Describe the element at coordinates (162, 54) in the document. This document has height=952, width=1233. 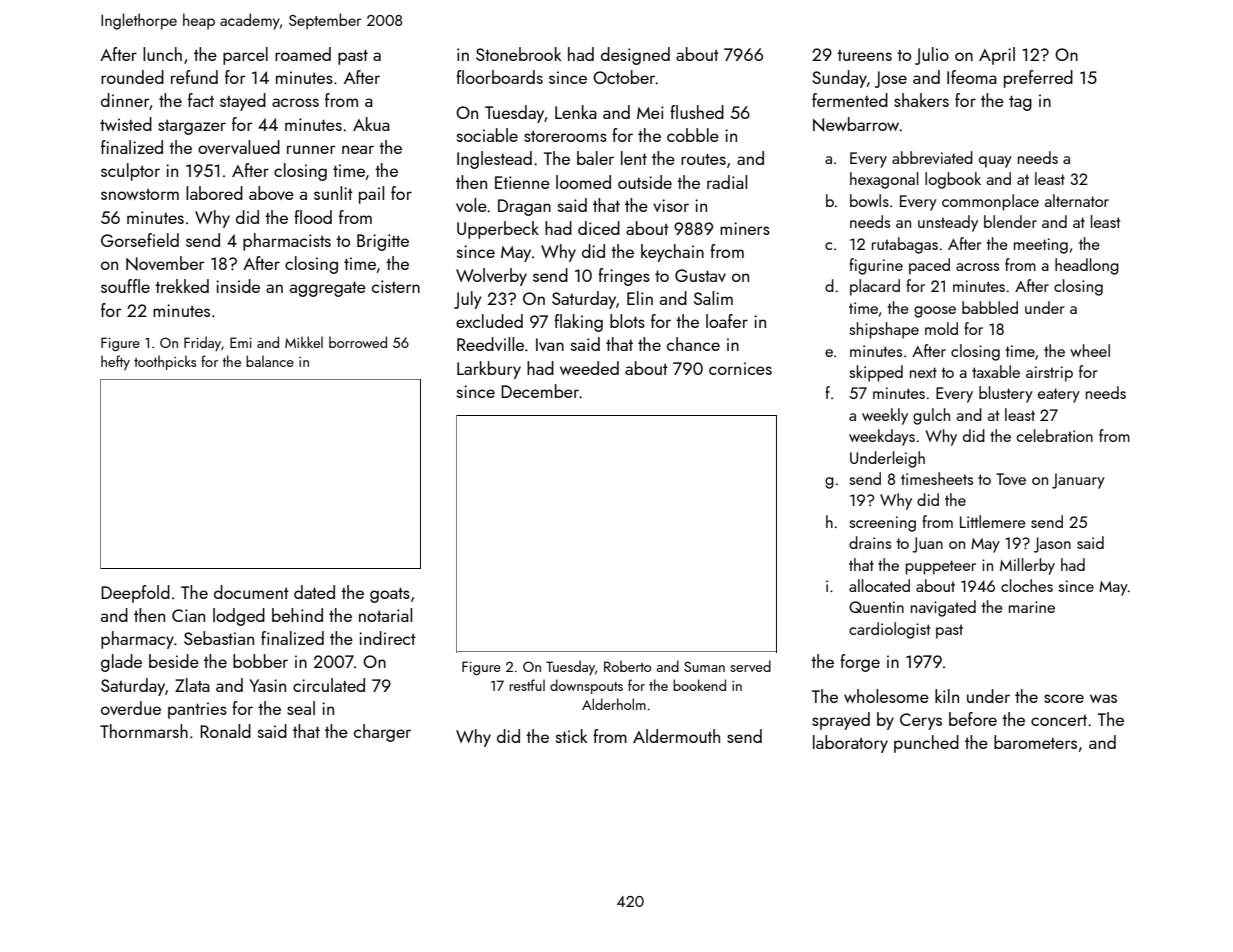
I see `lunch` at that location.
